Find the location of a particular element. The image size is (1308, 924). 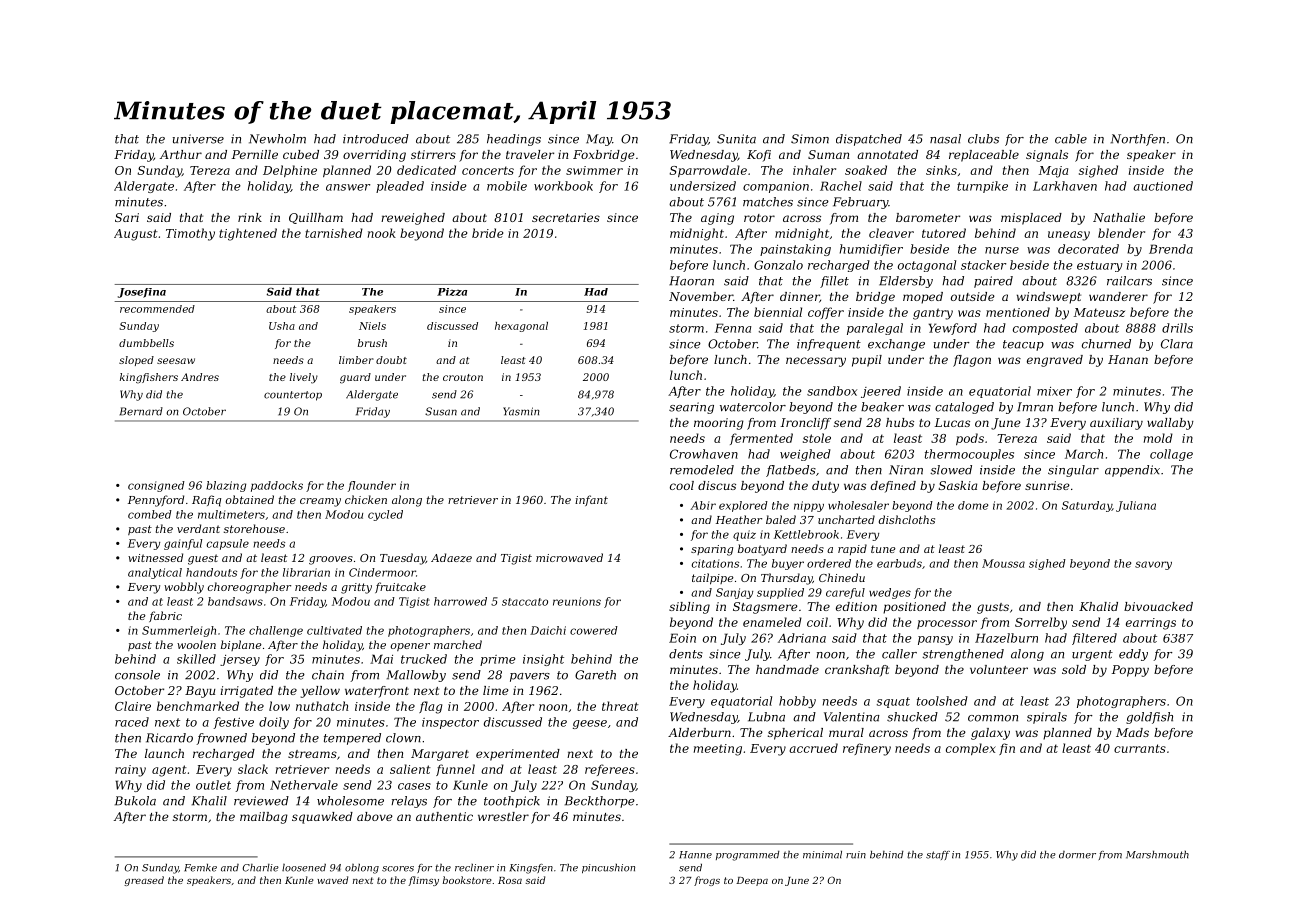

Rafiq is located at coordinates (206, 501).
